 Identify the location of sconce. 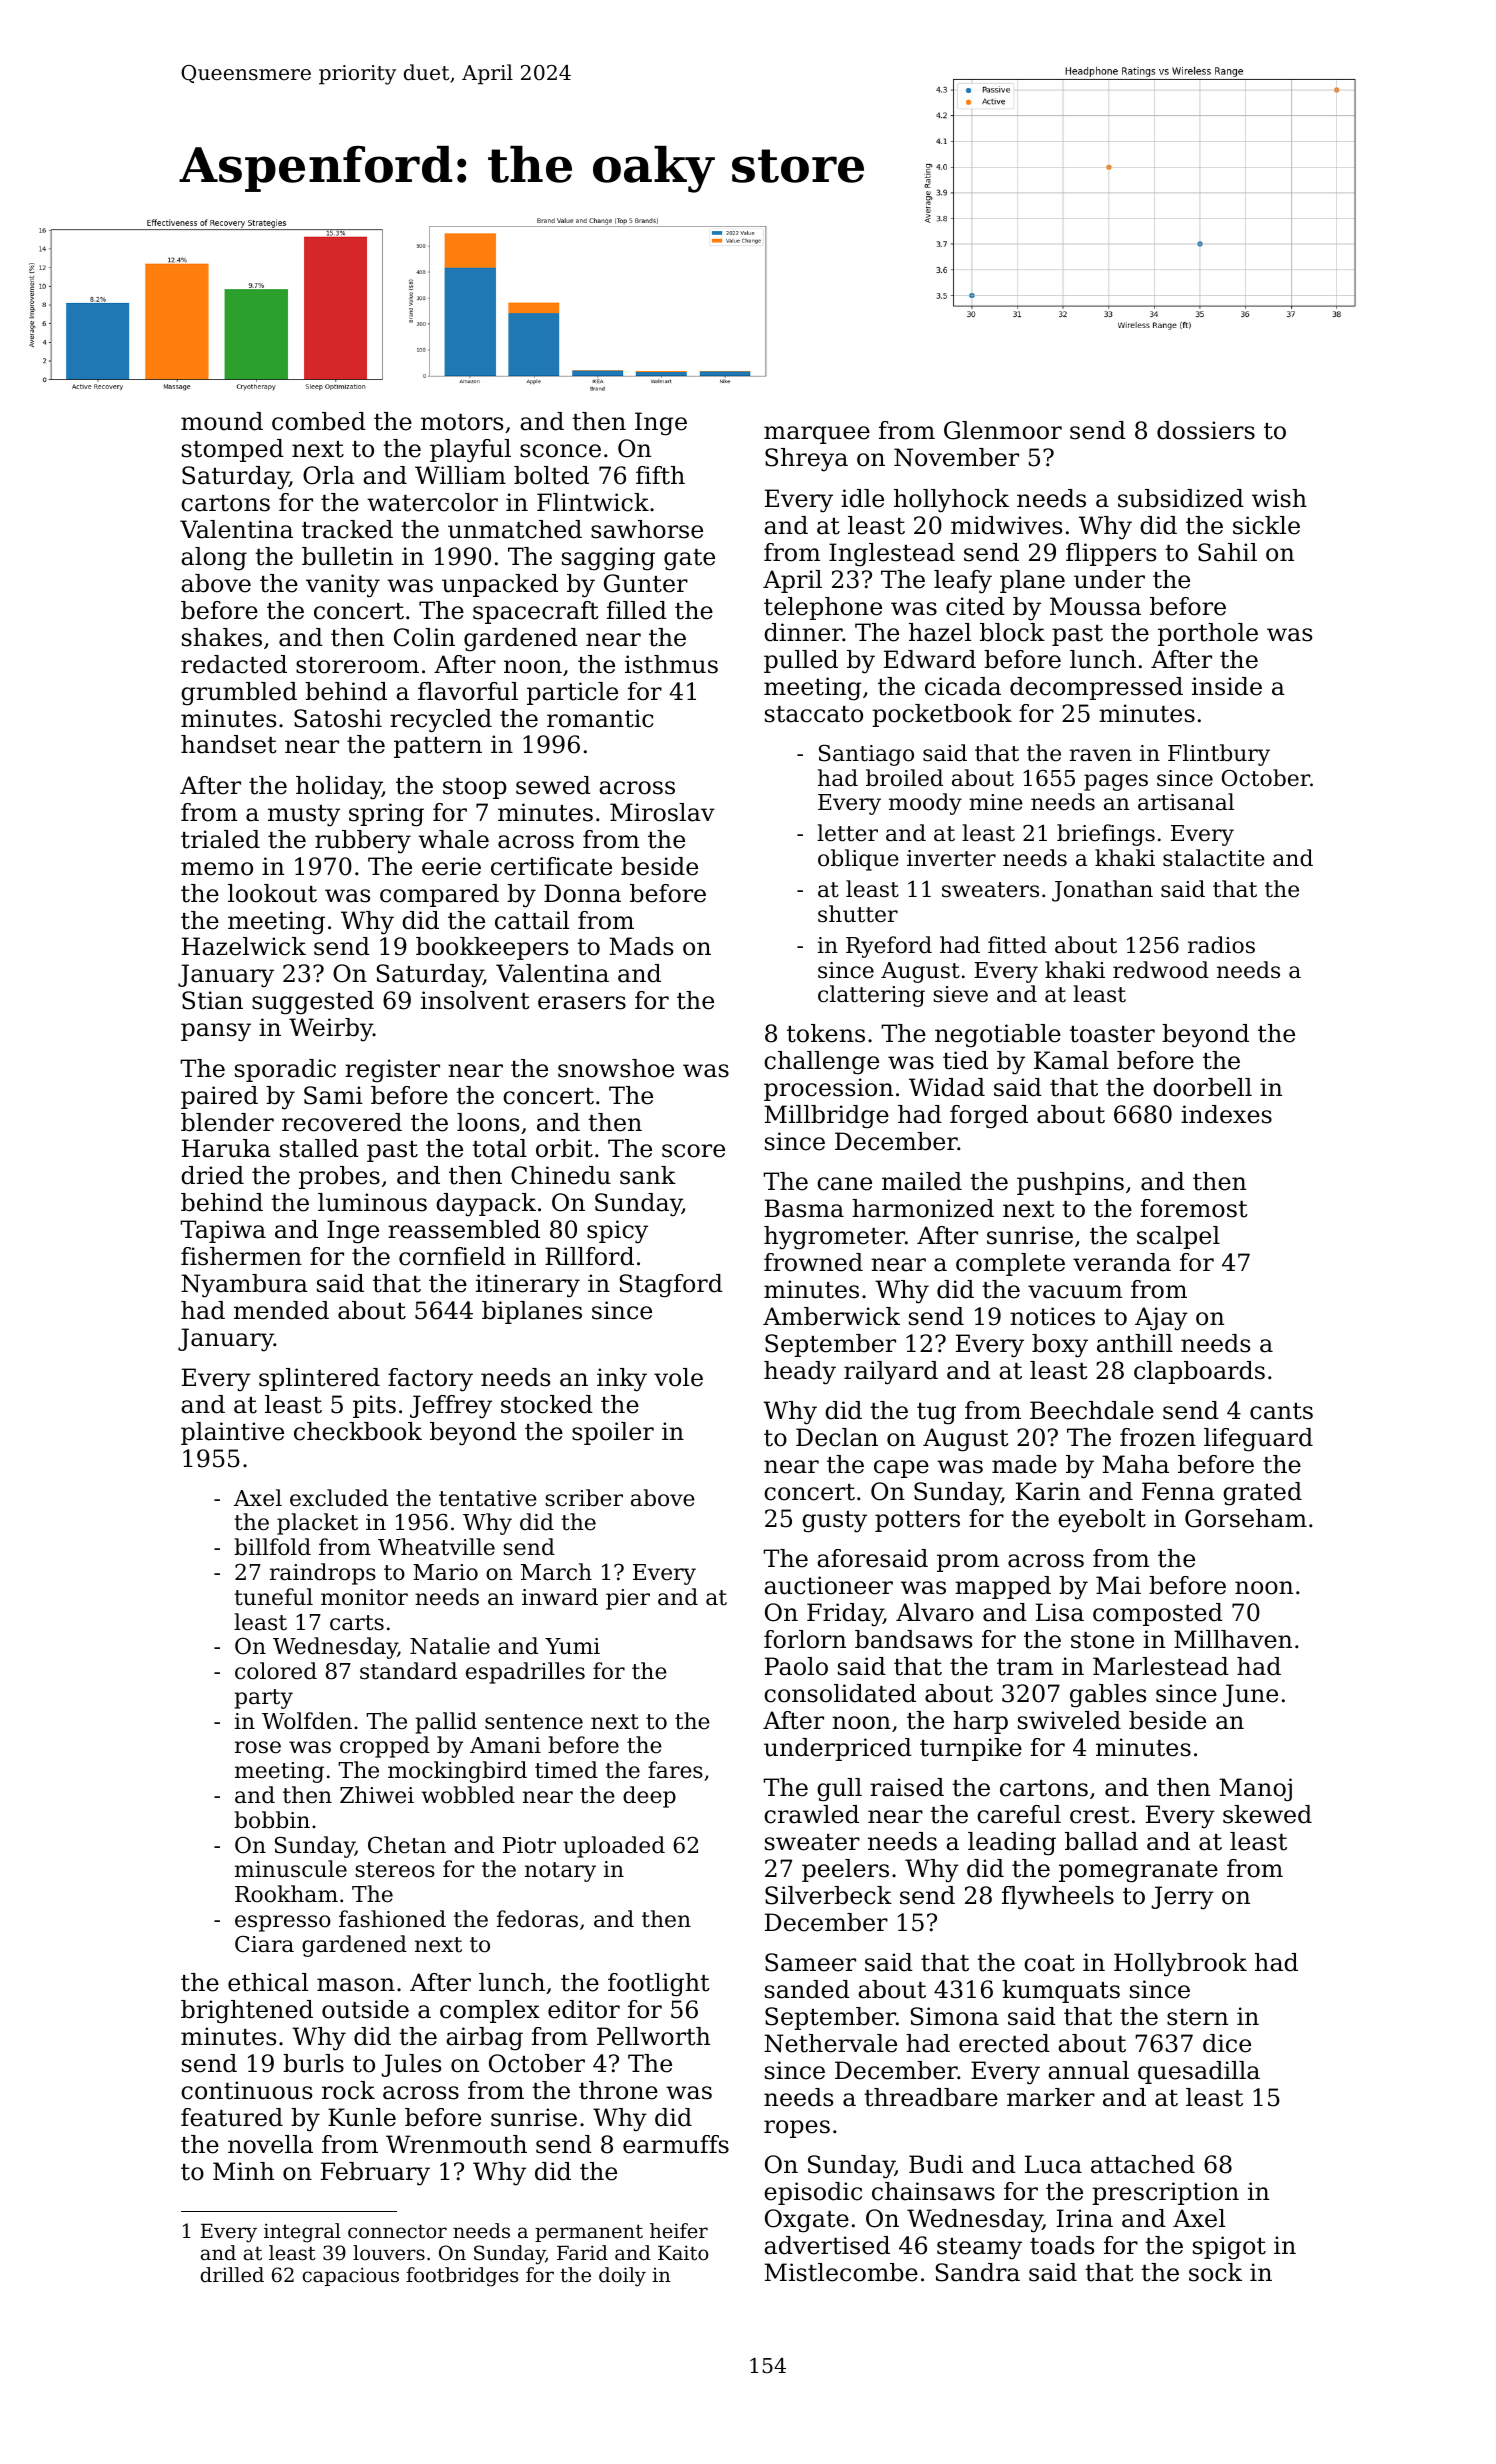
(560, 451).
